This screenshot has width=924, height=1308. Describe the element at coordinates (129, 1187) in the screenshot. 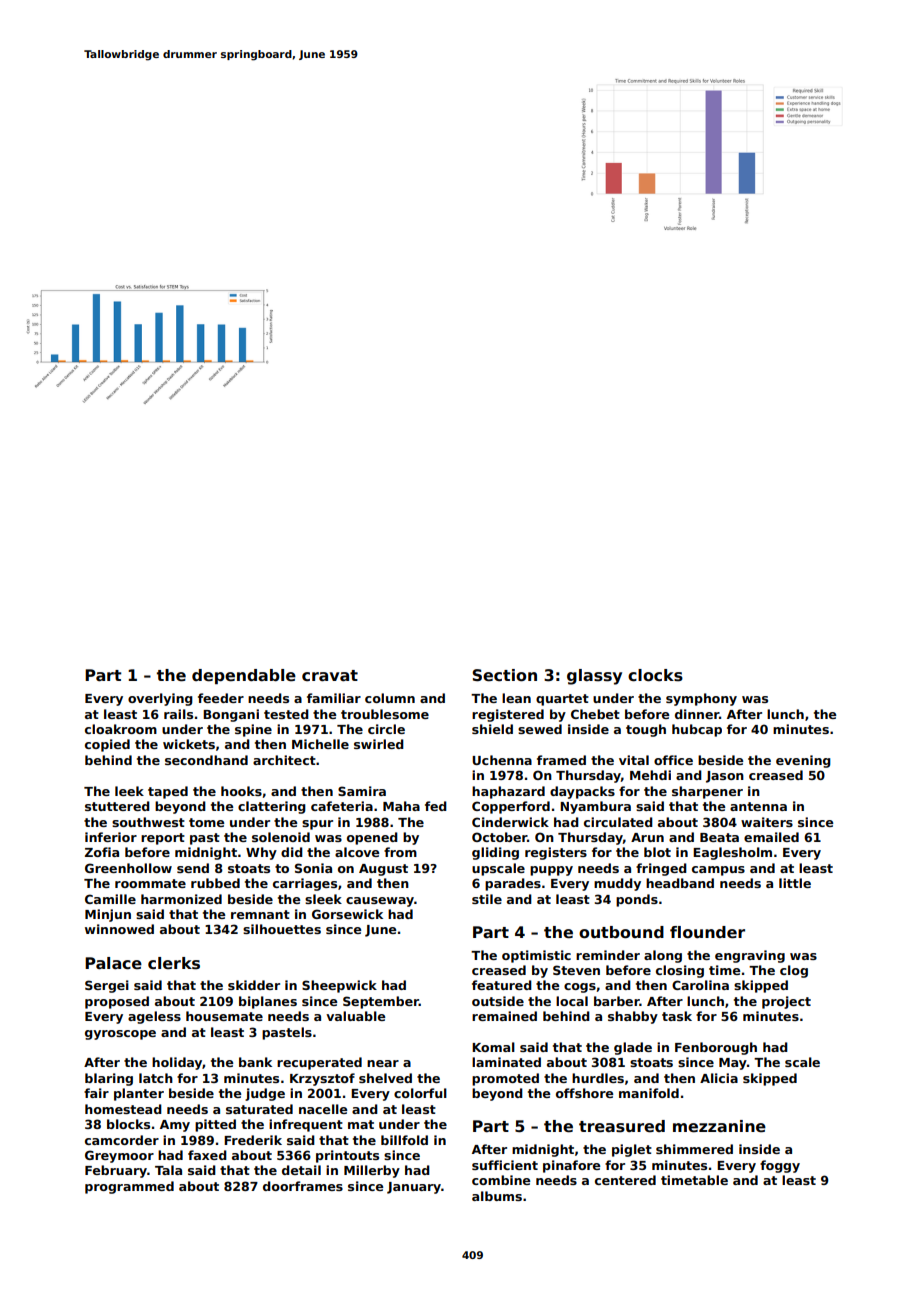

I see `programmed` at that location.
